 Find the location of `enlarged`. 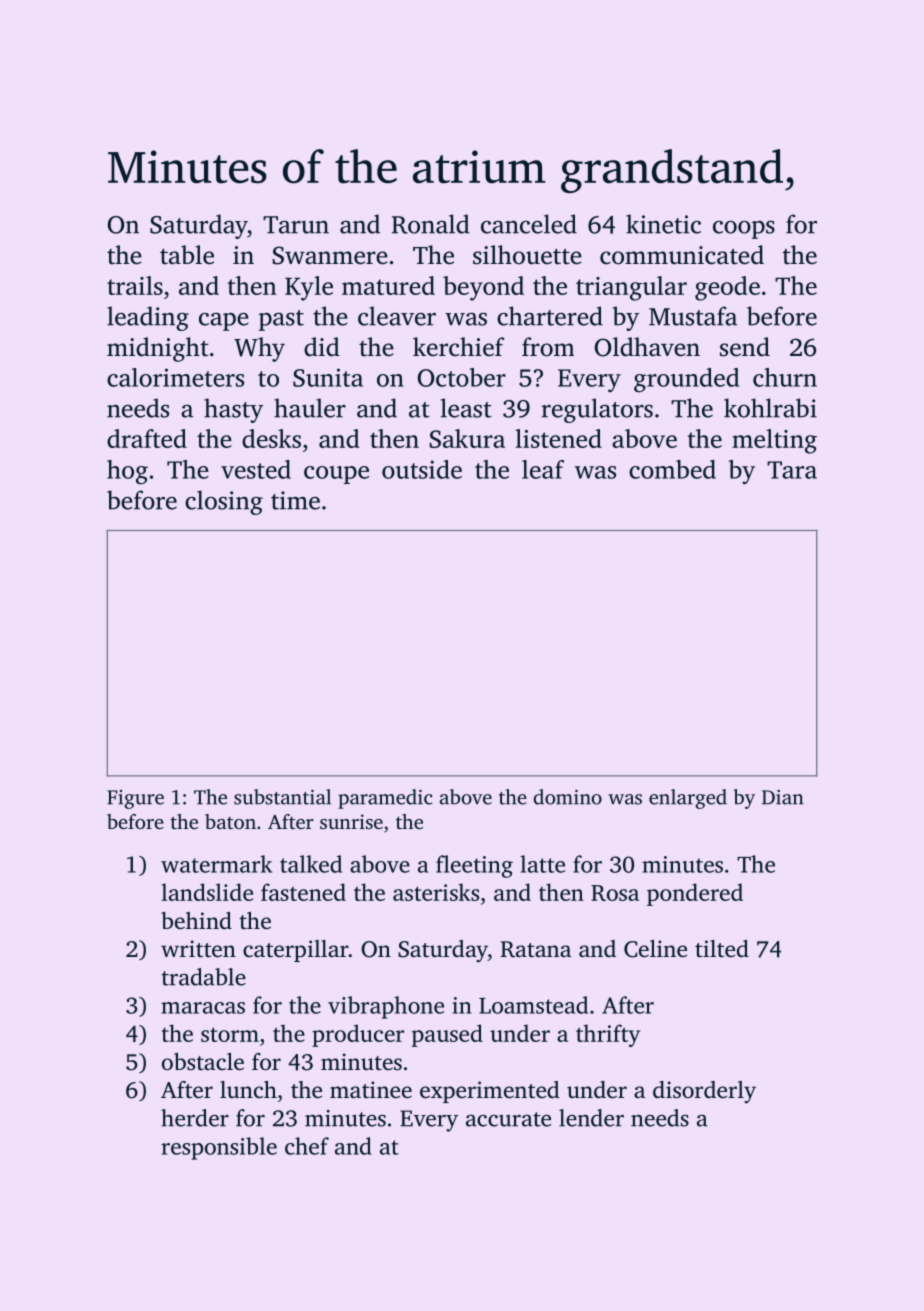

enlarged is located at coordinates (688, 799).
